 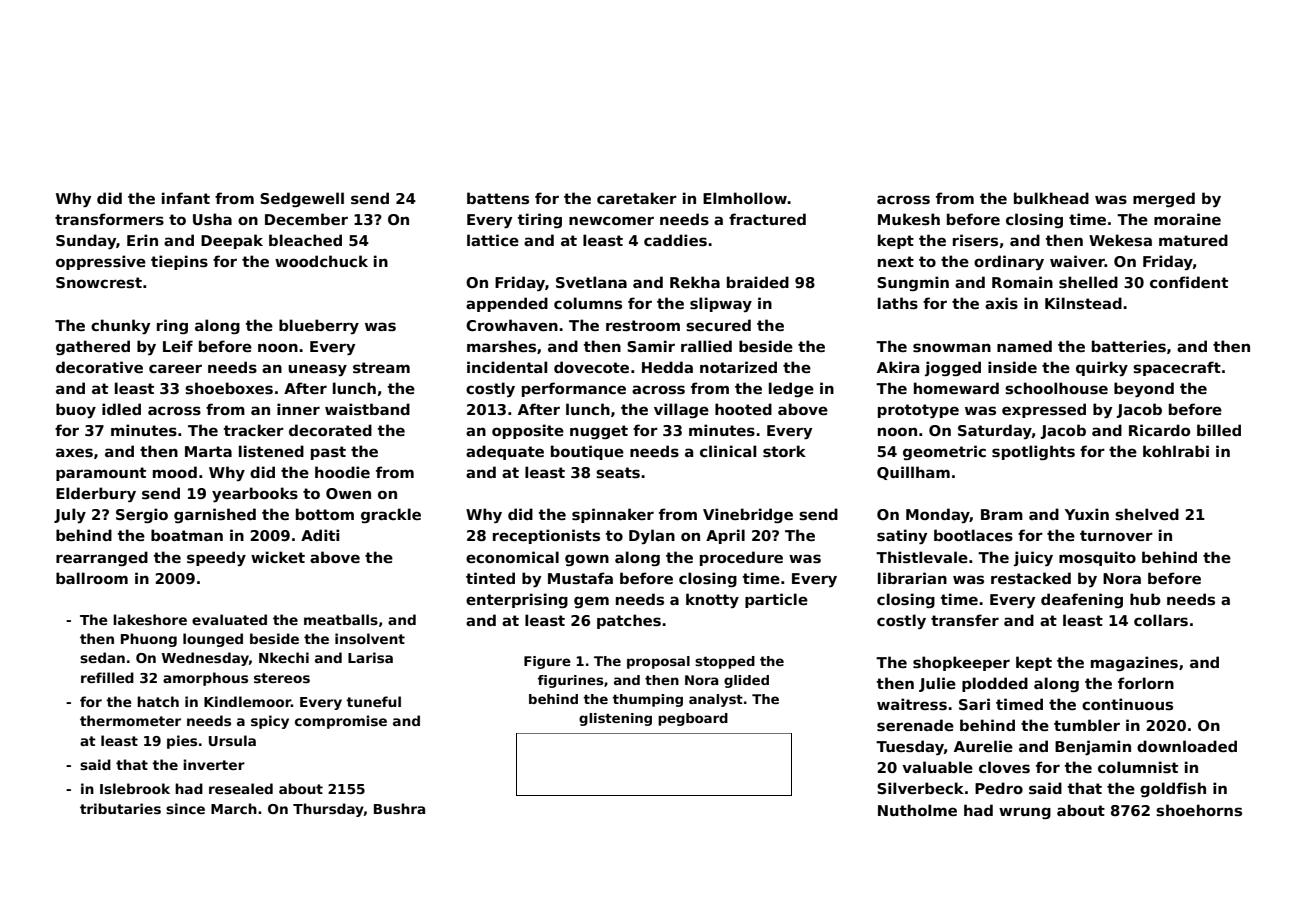 What do you see at coordinates (896, 261) in the screenshot?
I see `next` at bounding box center [896, 261].
